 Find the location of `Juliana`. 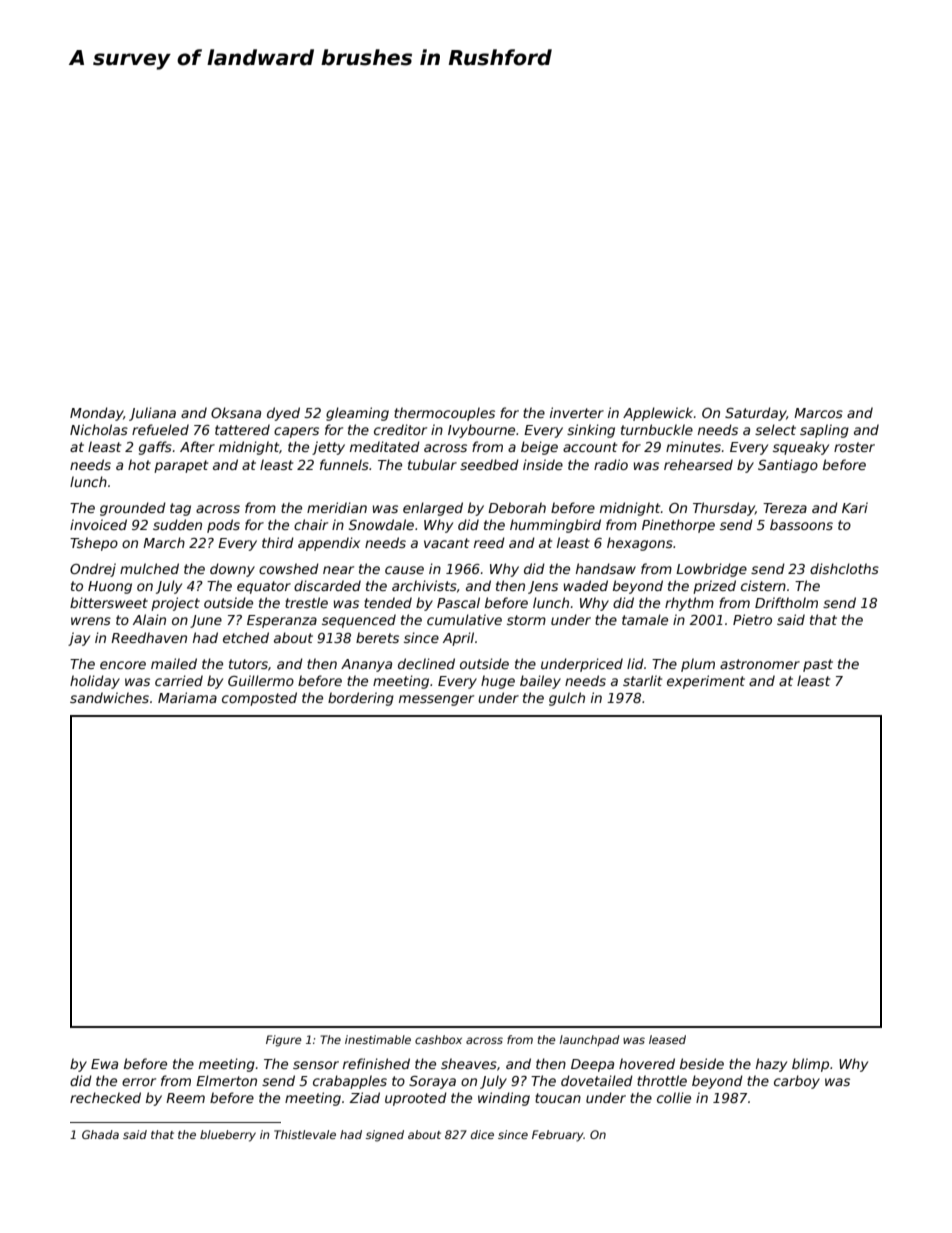

Juliana is located at coordinates (152, 414).
